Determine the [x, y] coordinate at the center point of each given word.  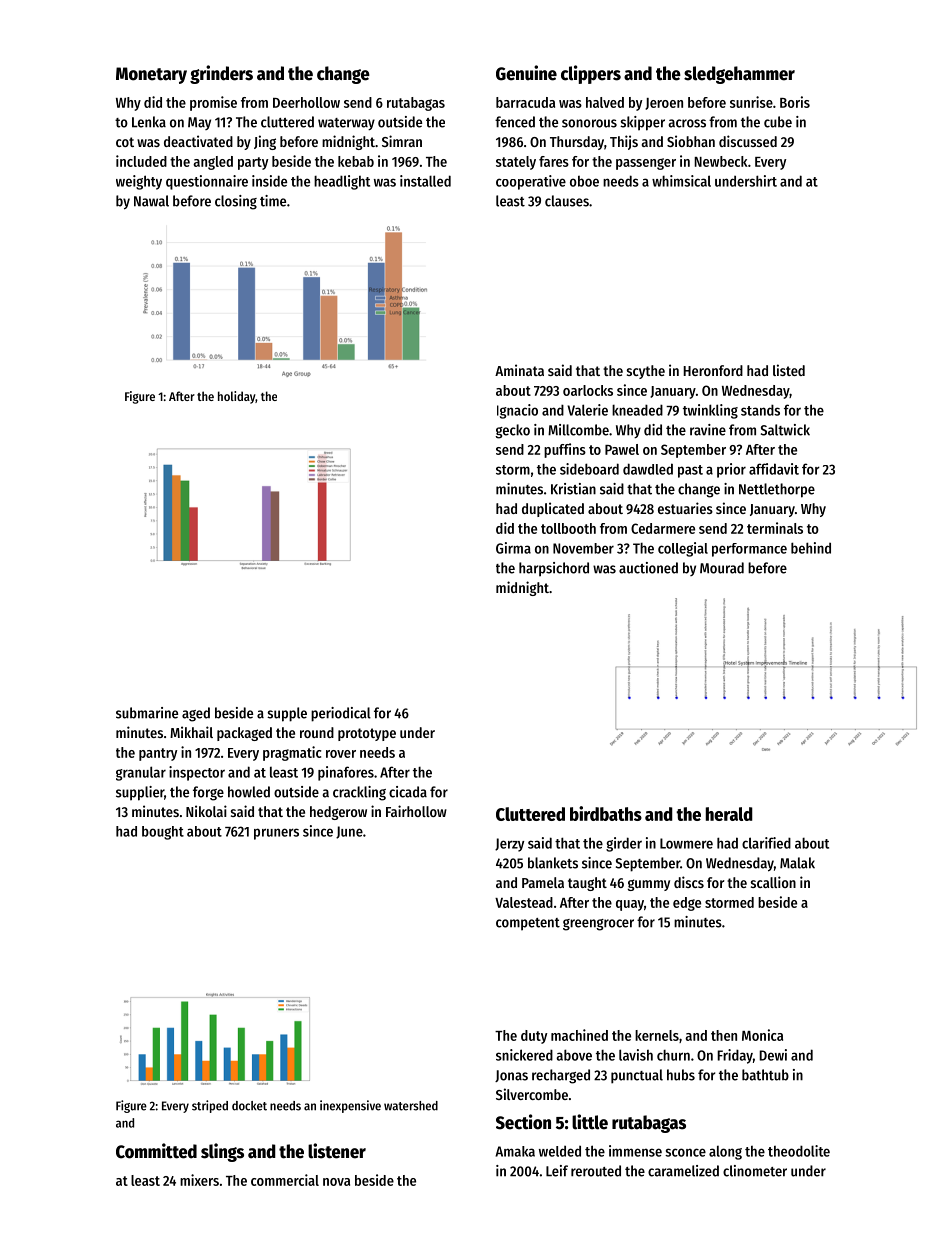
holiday [237, 397]
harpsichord [554, 569]
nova [336, 1182]
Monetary [151, 75]
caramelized [683, 1171]
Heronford [713, 370]
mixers [199, 1180]
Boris [795, 102]
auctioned [648, 568]
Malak [797, 863]
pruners [276, 834]
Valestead [524, 902]
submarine [147, 713]
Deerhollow [306, 102]
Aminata [519, 370]
